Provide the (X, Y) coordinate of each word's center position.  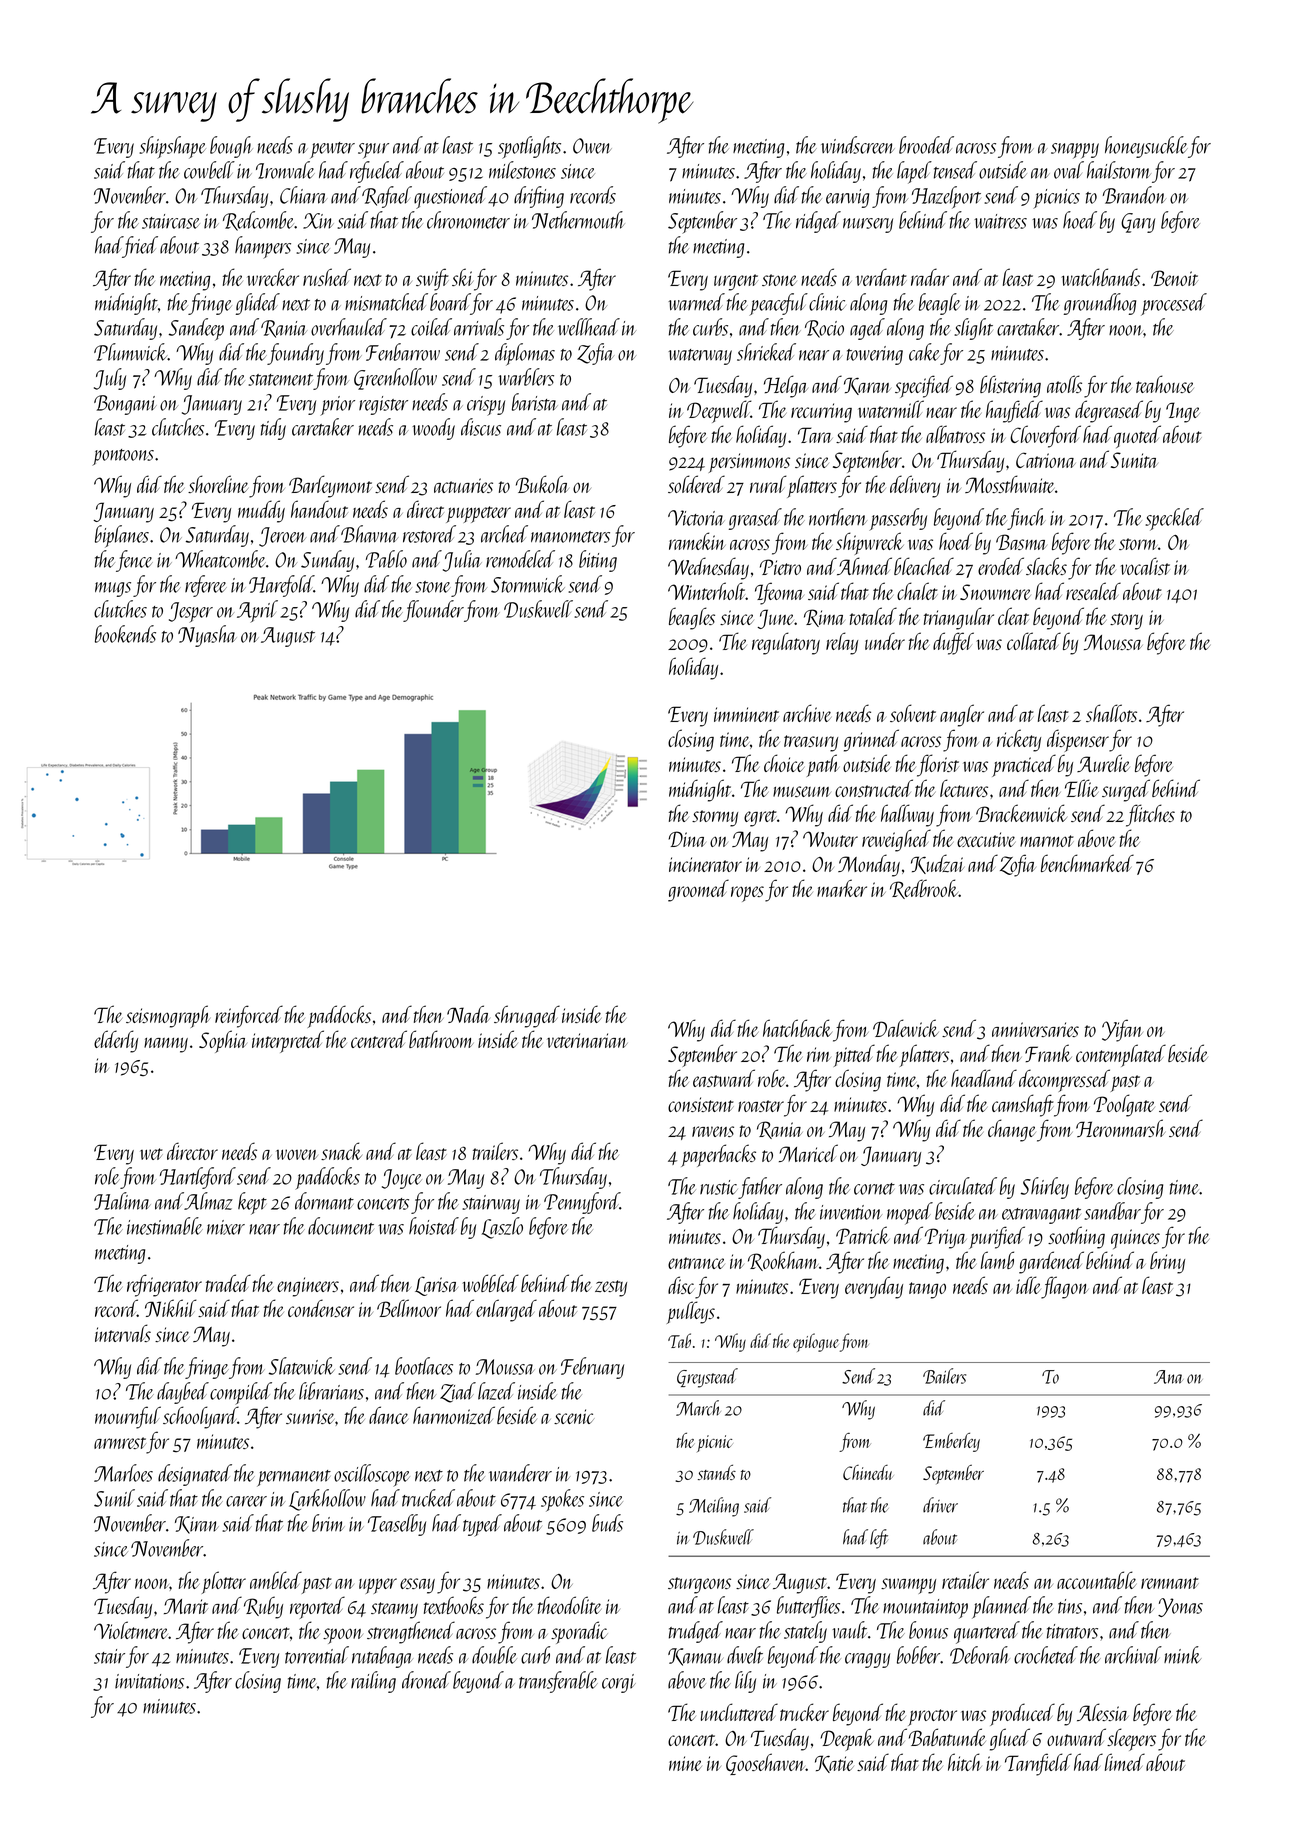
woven (297, 1154)
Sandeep (196, 329)
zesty (611, 1288)
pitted (854, 1055)
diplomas (525, 354)
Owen (592, 146)
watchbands (1101, 277)
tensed (955, 170)
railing (373, 1682)
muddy (261, 511)
